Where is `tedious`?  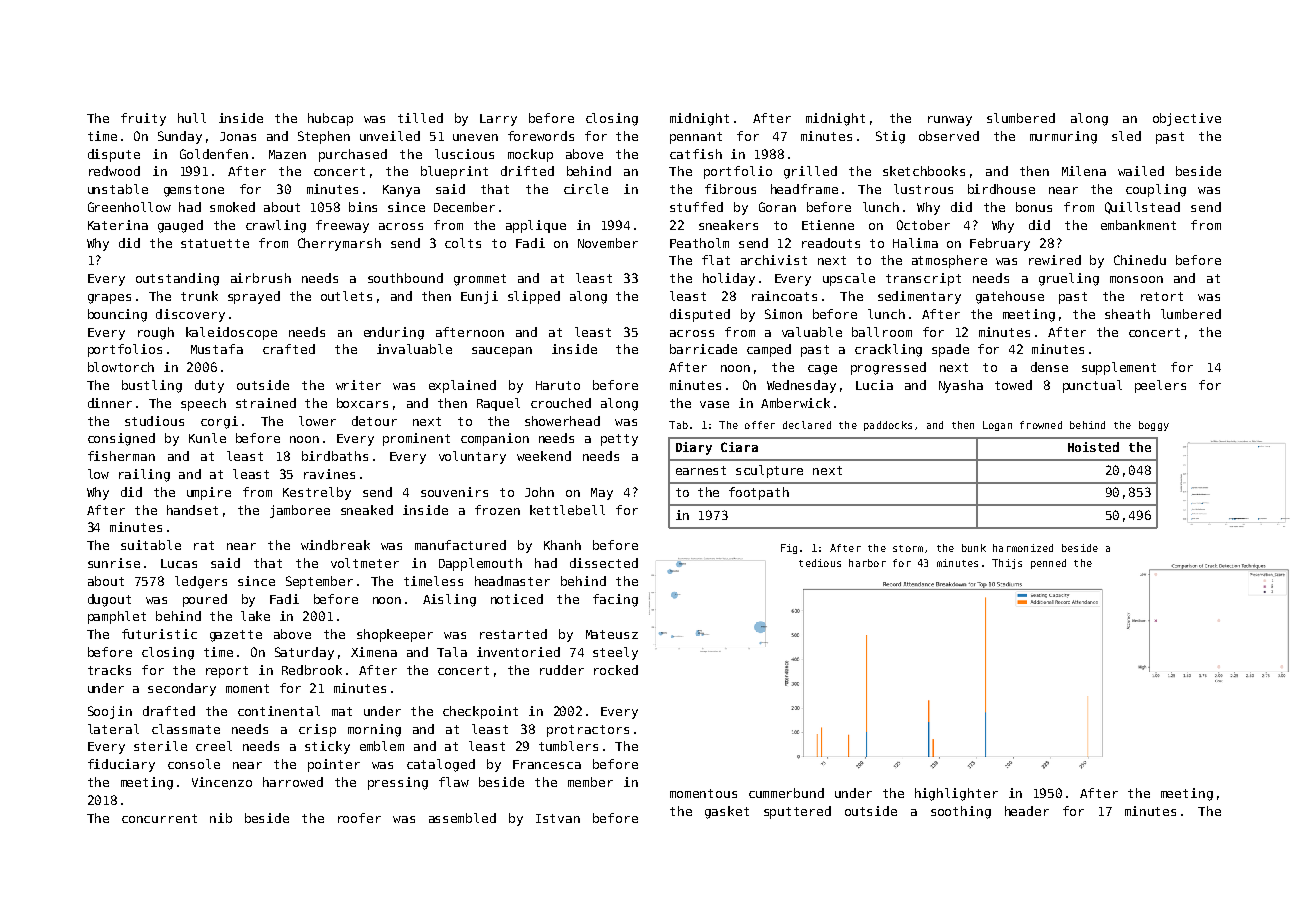
tedious is located at coordinates (820, 563).
